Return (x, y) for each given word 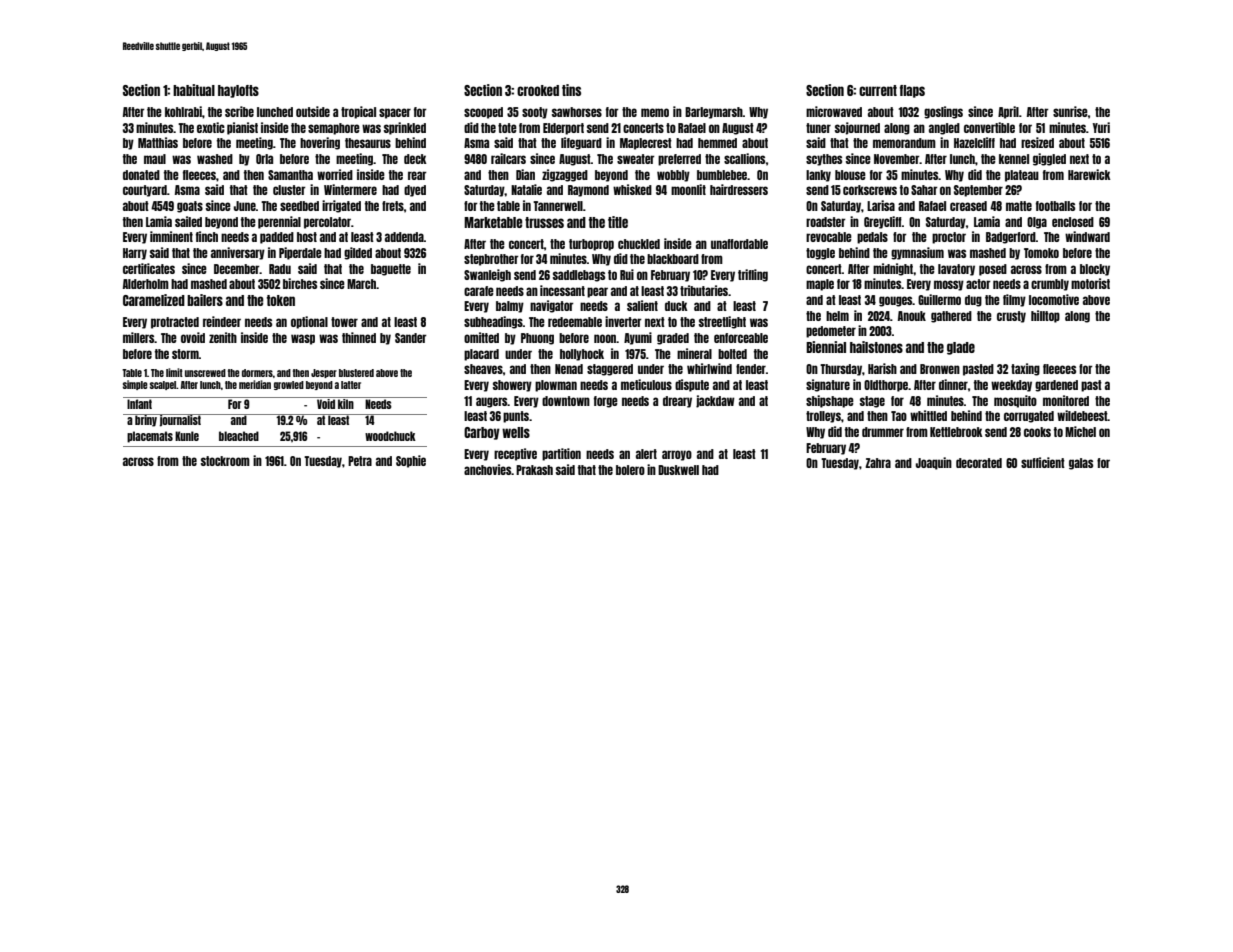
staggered (610, 370)
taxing (1025, 369)
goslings (943, 112)
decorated (979, 463)
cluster (289, 190)
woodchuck (390, 436)
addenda (404, 237)
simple (135, 385)
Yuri (1101, 127)
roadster (826, 222)
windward (1087, 236)
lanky (818, 176)
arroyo (677, 455)
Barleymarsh (714, 113)
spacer (395, 113)
